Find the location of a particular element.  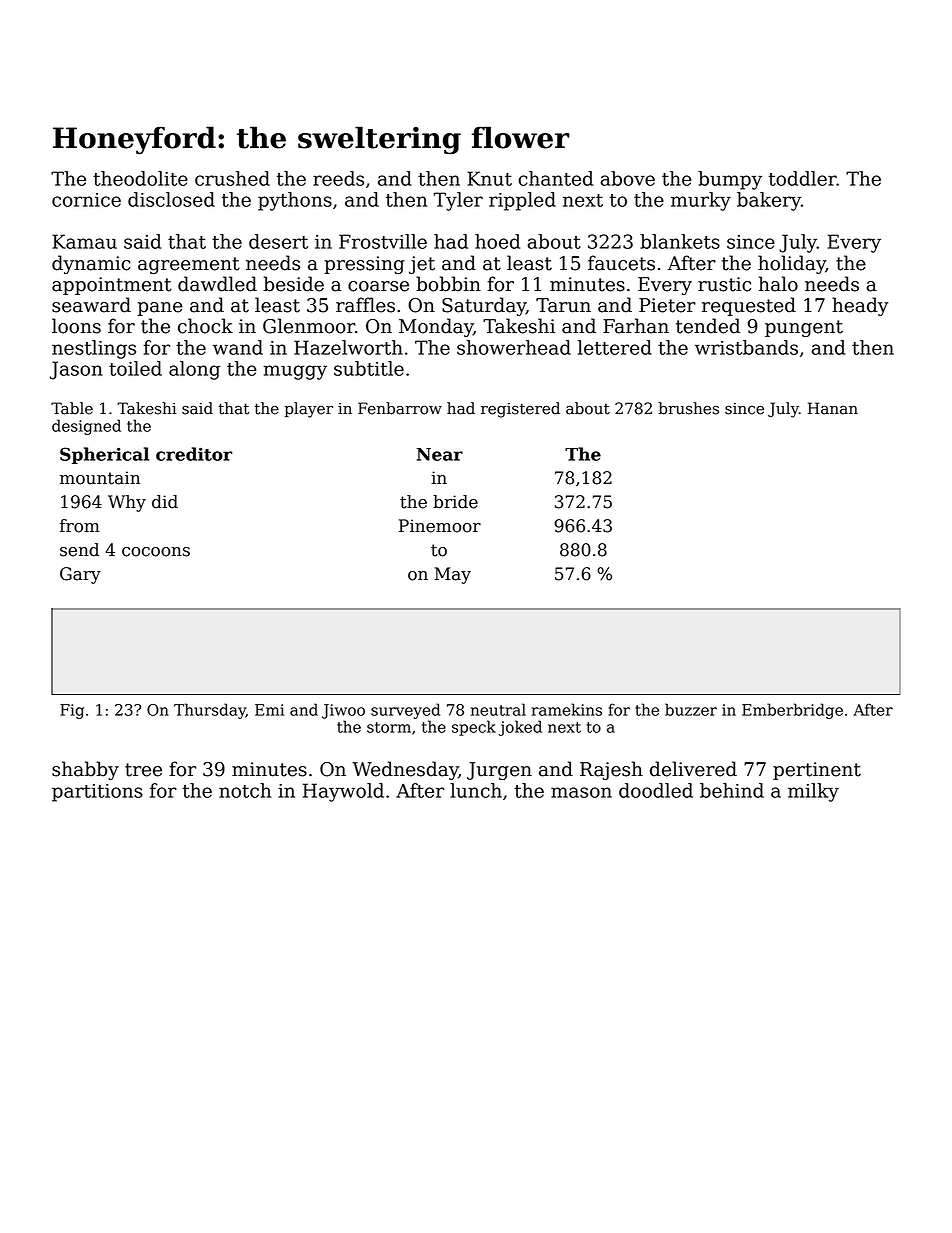

dynamic is located at coordinates (91, 264).
